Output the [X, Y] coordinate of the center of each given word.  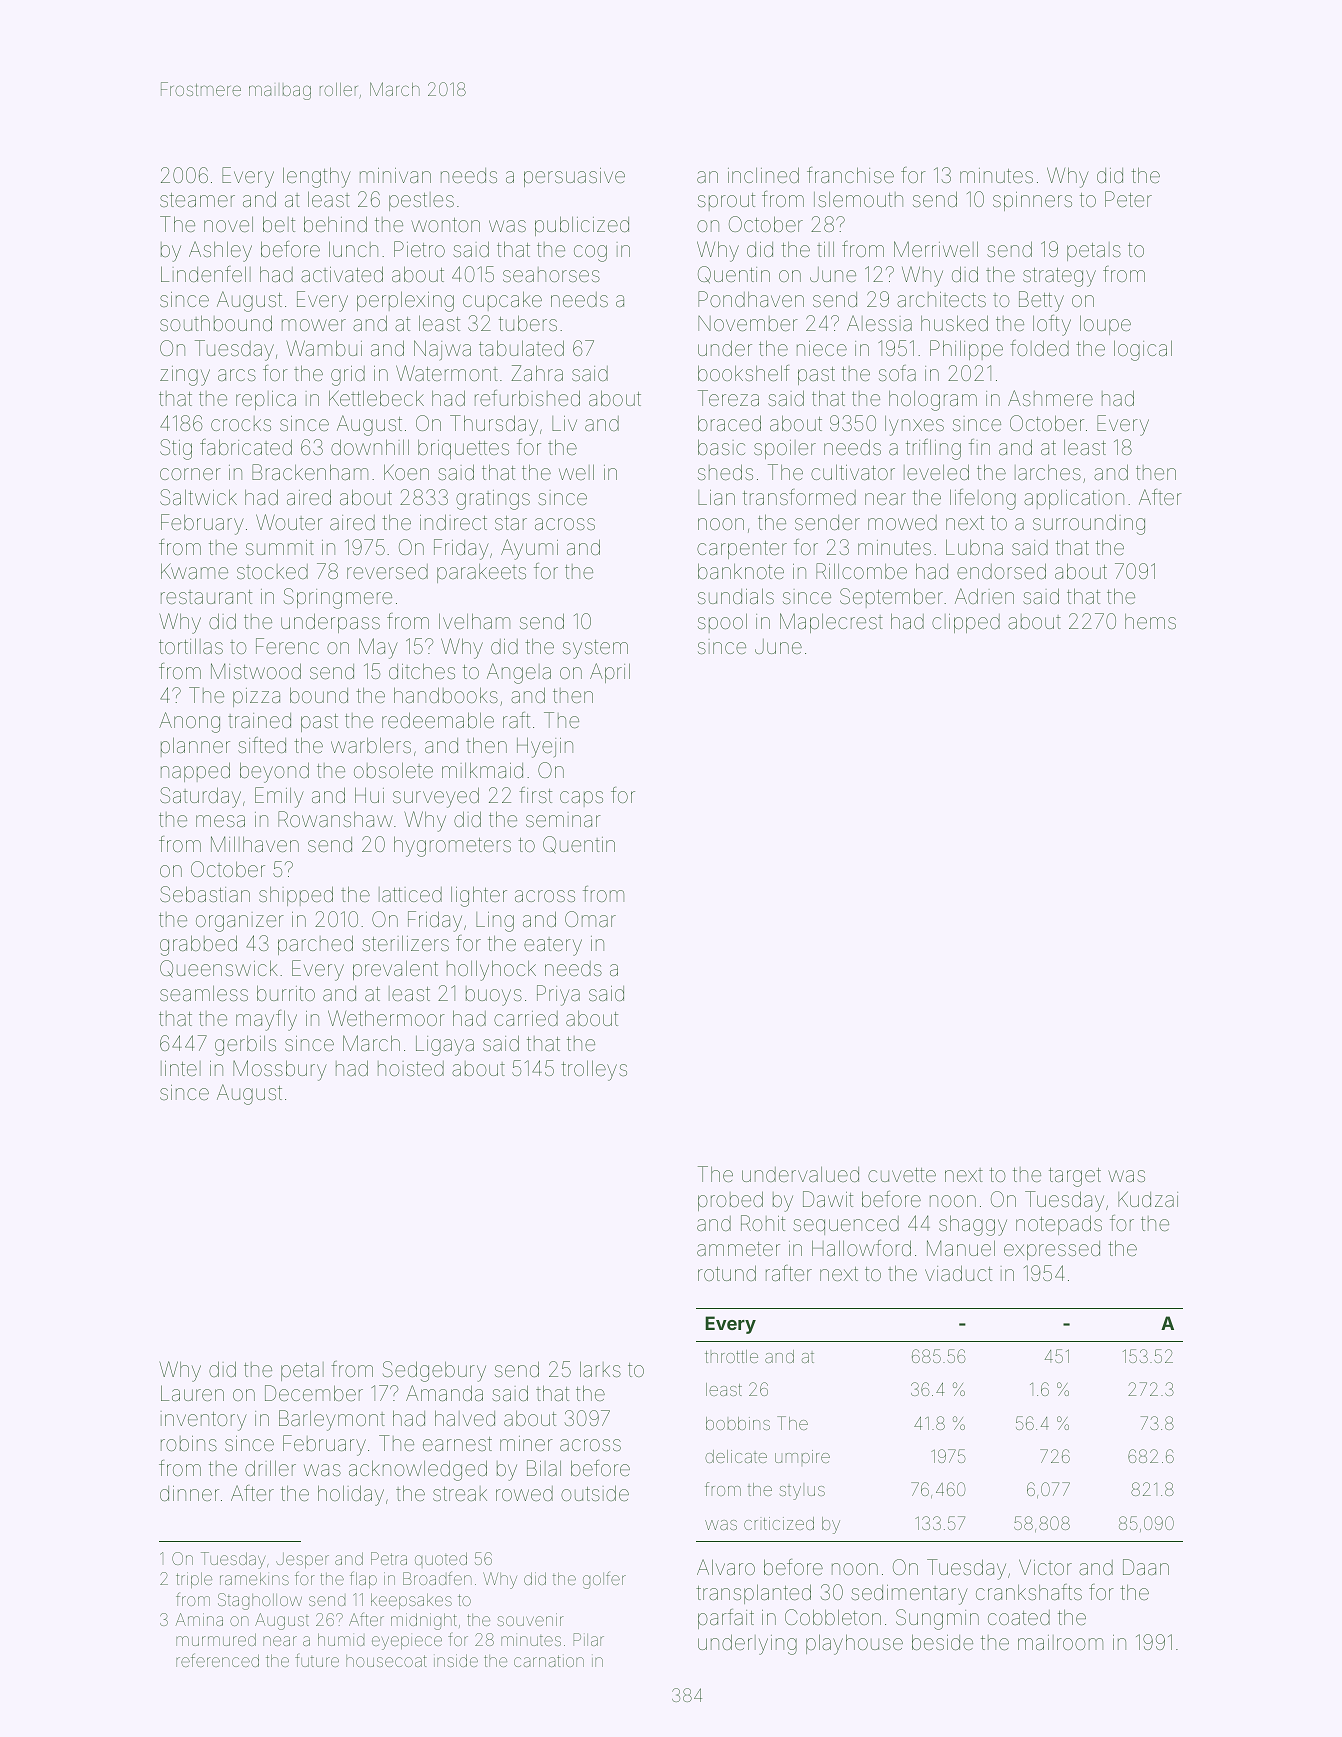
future [317, 1660]
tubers [528, 323]
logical [1143, 350]
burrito [286, 993]
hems [1150, 621]
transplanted [753, 1594]
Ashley [220, 251]
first [535, 795]
